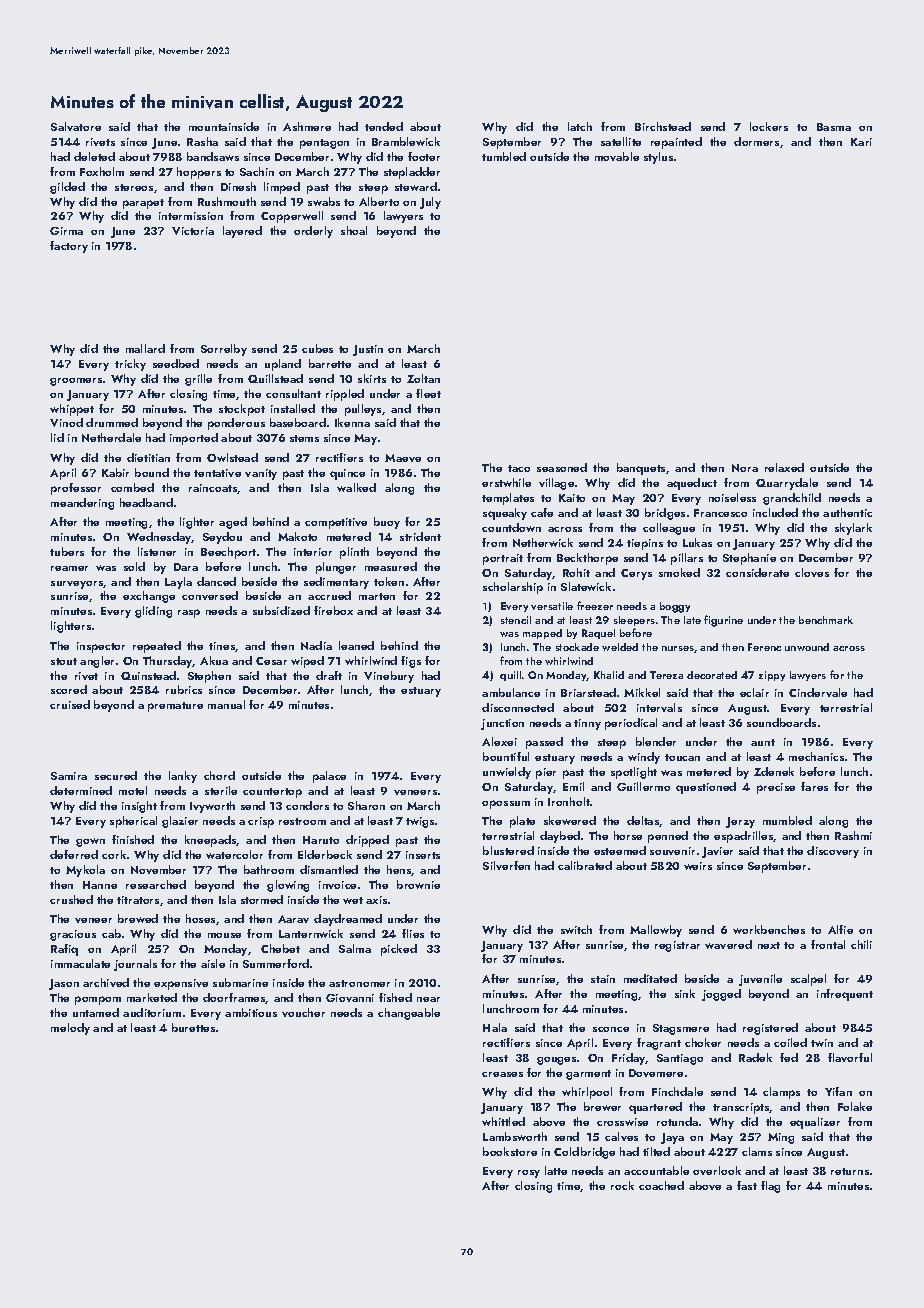 The height and width of the screenshot is (1308, 924). Describe the element at coordinates (495, 1027) in the screenshot. I see `Hala` at that location.
